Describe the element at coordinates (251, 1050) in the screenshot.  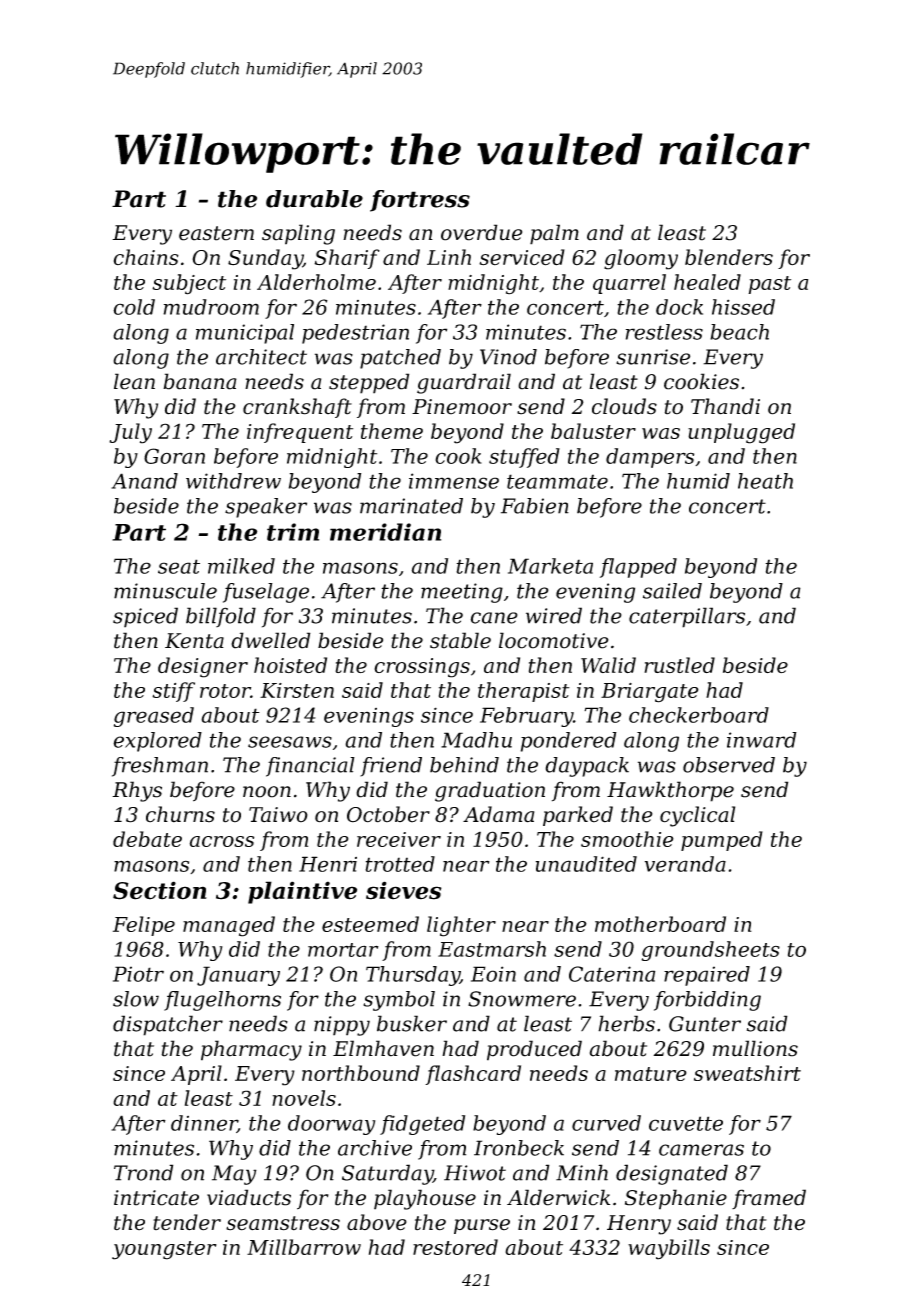
I see `pharmacy` at that location.
